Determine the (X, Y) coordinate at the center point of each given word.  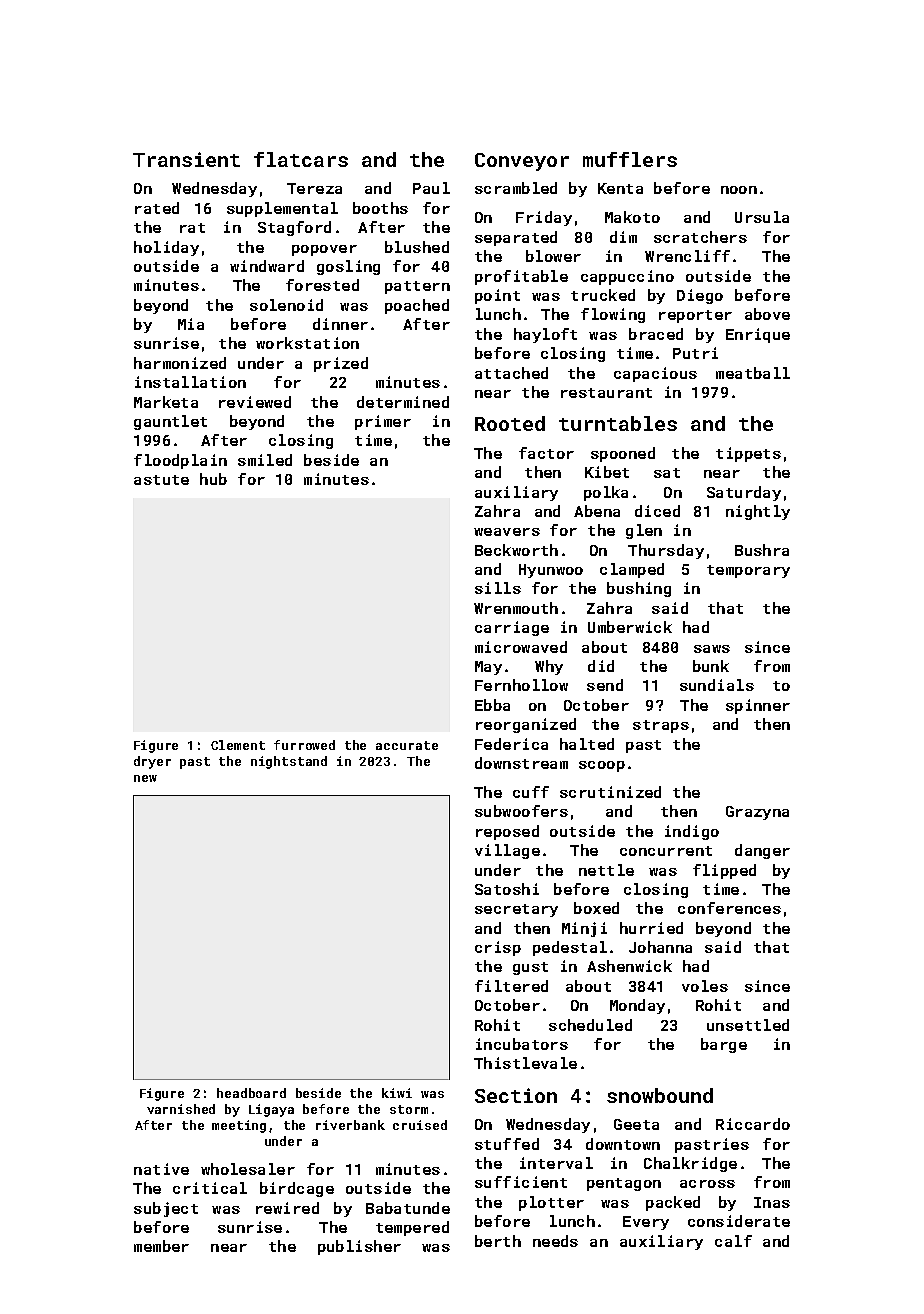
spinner (758, 706)
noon (739, 190)
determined (403, 402)
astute (161, 480)
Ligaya (271, 1110)
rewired (287, 1208)
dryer (152, 762)
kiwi (397, 1093)
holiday (166, 248)
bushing (639, 589)
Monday (637, 1006)
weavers (507, 532)
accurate (407, 745)
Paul (431, 188)
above (767, 314)
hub (213, 479)
